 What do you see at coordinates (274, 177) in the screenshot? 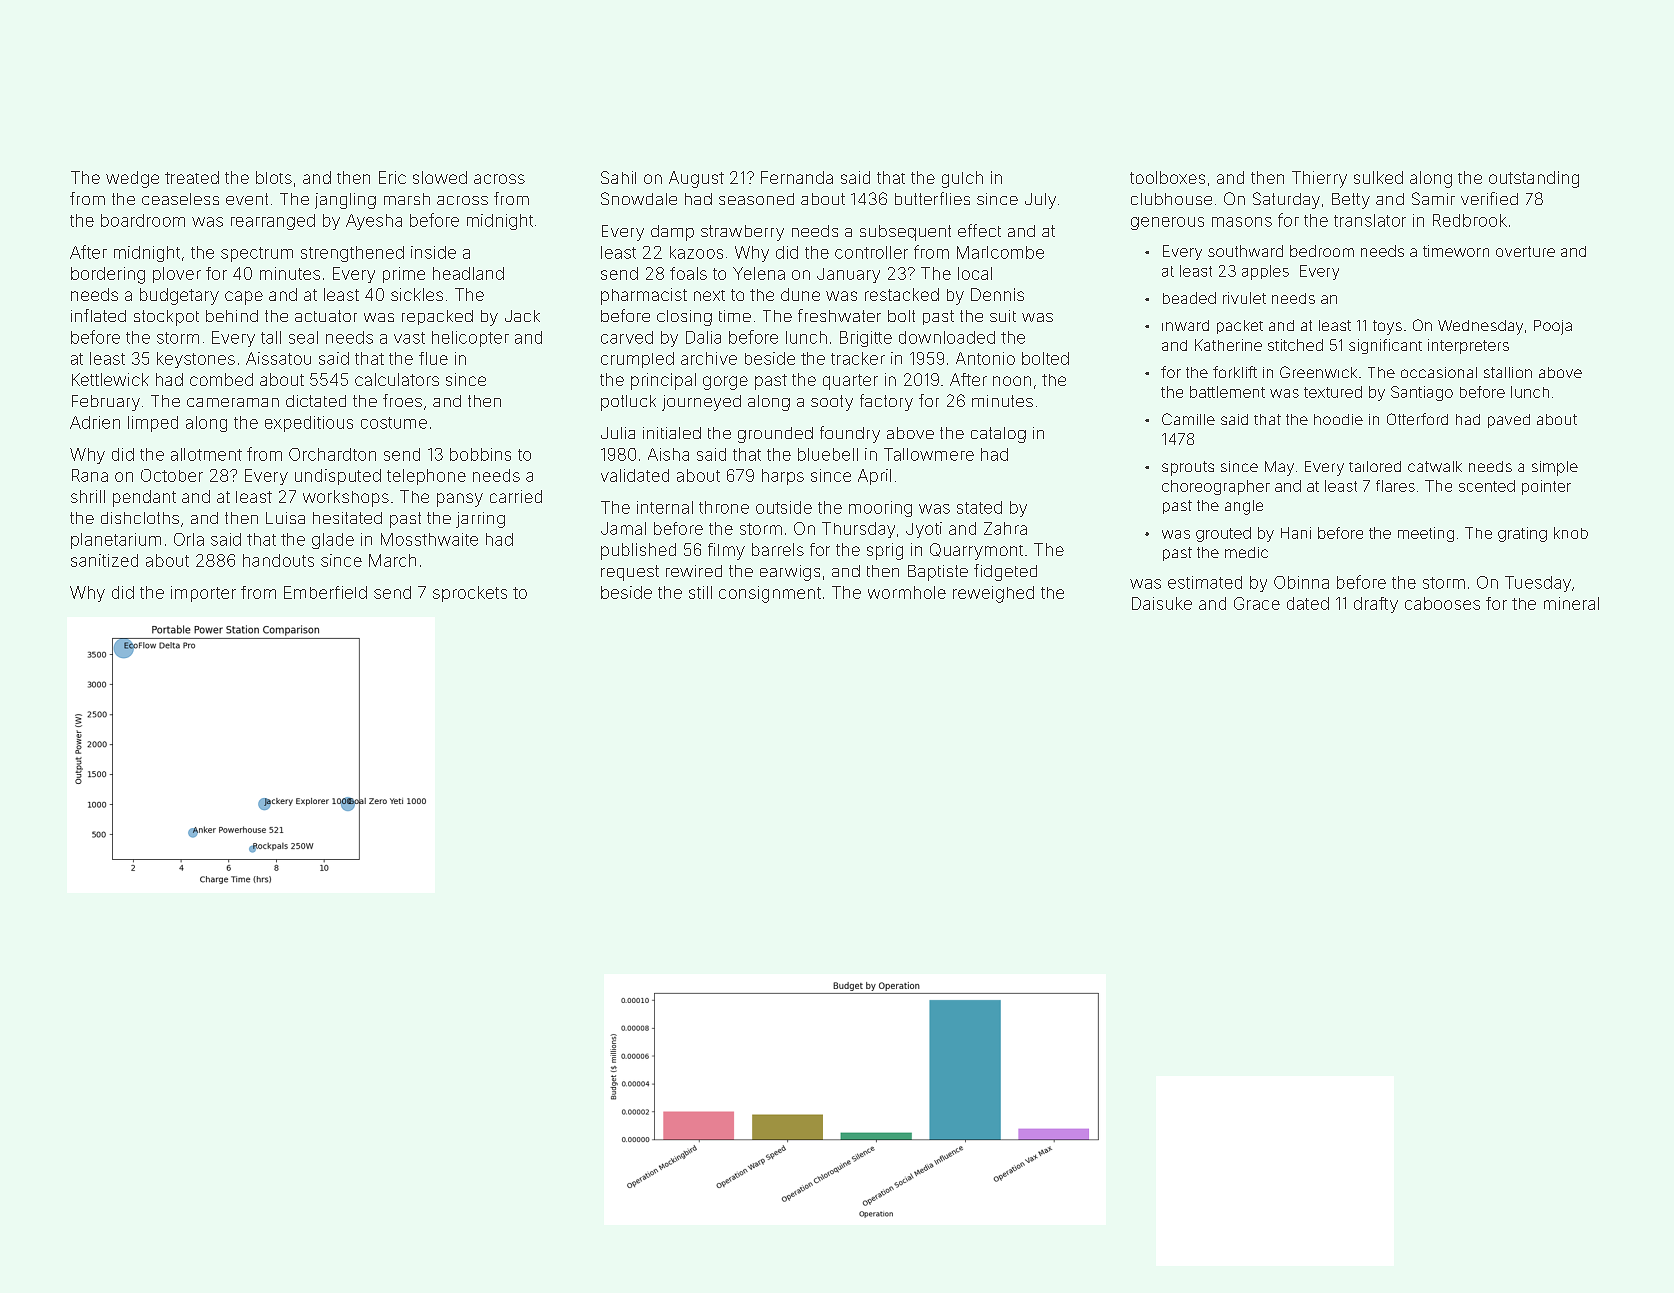
I see `blots` at bounding box center [274, 177].
